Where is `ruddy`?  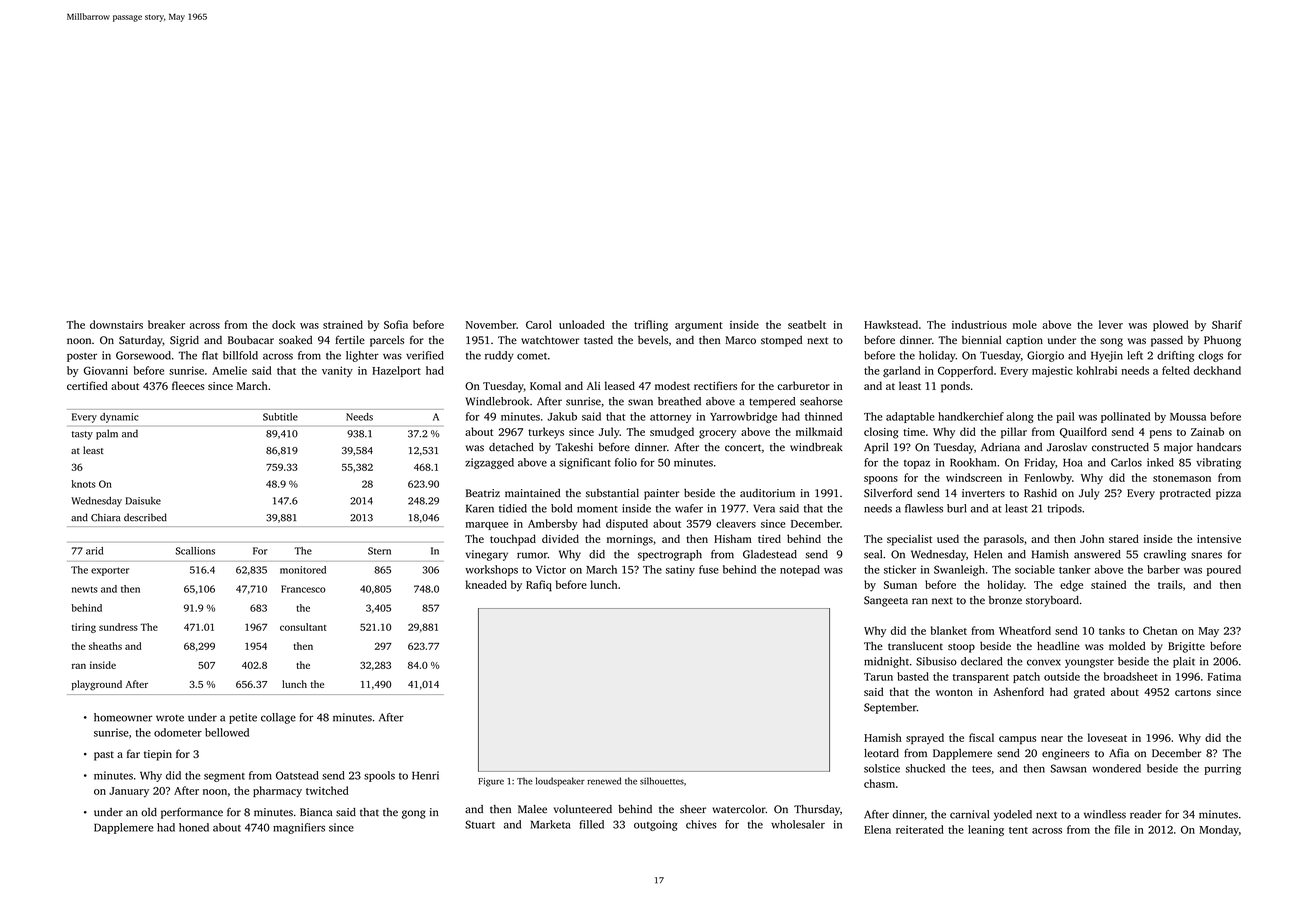 ruddy is located at coordinates (499, 356).
